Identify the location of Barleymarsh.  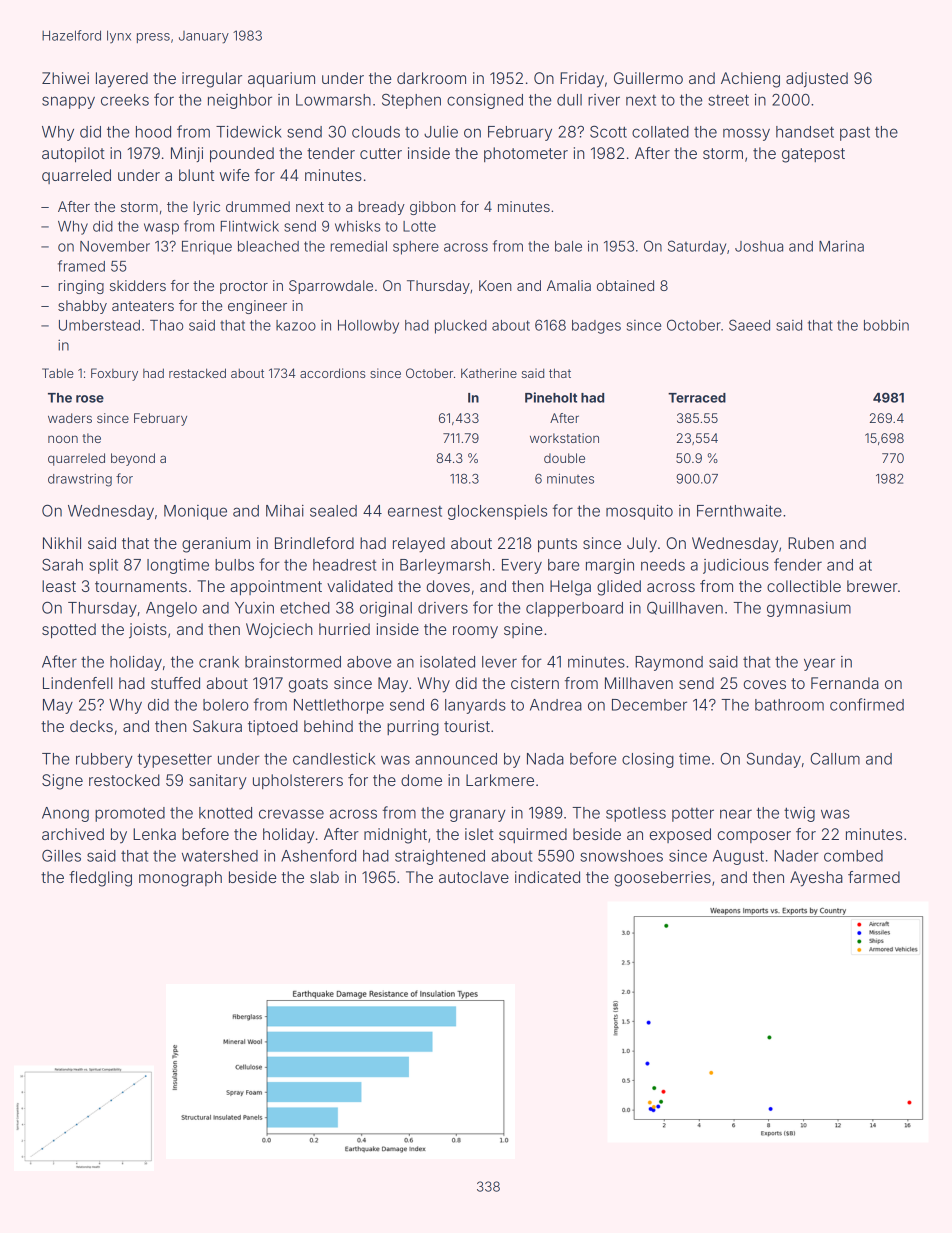
(445, 566).
